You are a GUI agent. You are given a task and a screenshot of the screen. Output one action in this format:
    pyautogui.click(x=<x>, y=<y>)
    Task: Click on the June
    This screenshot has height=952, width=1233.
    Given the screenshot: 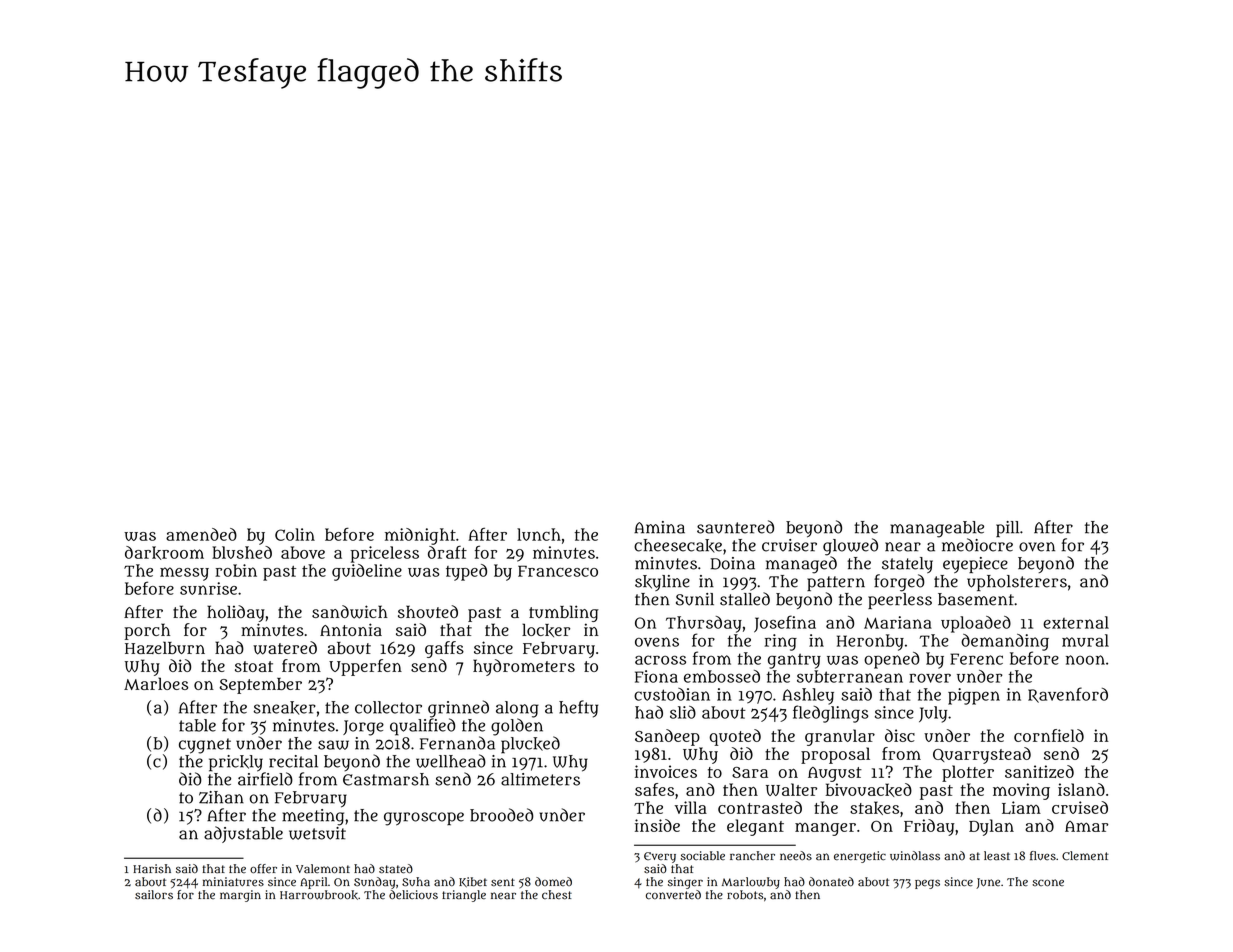 What is the action you would take?
    pyautogui.click(x=988, y=883)
